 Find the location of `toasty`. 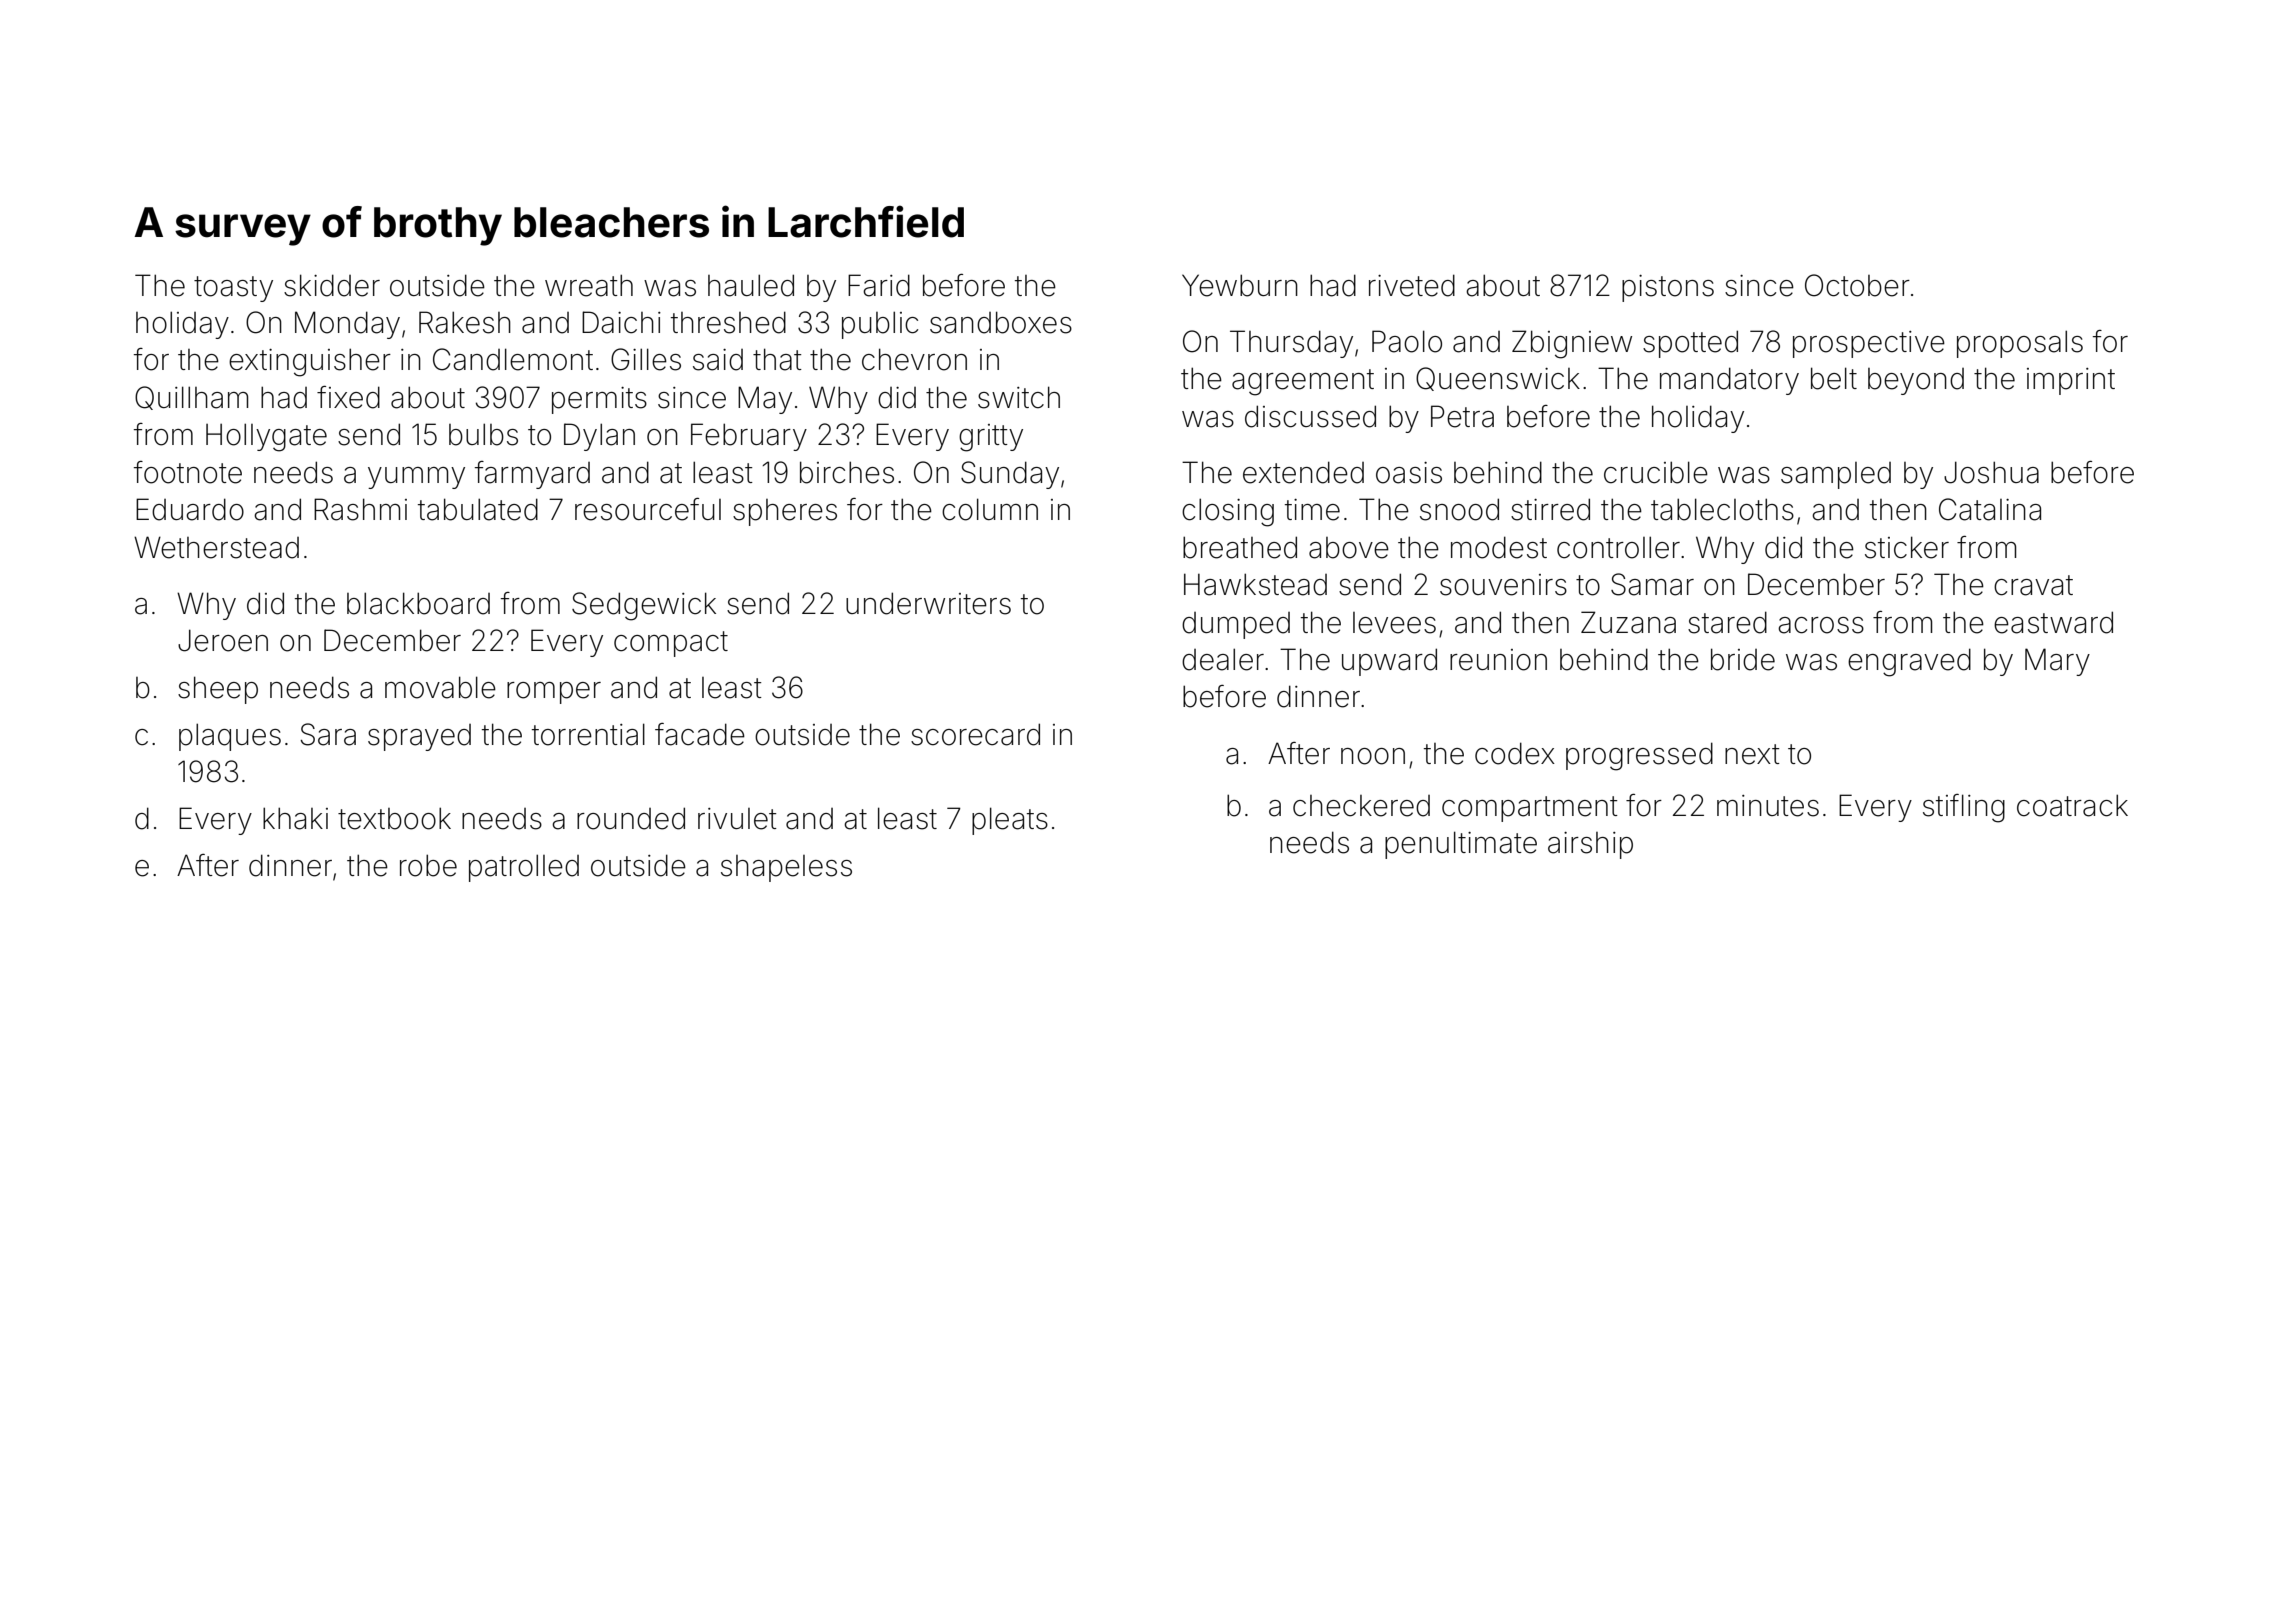

toasty is located at coordinates (233, 289).
